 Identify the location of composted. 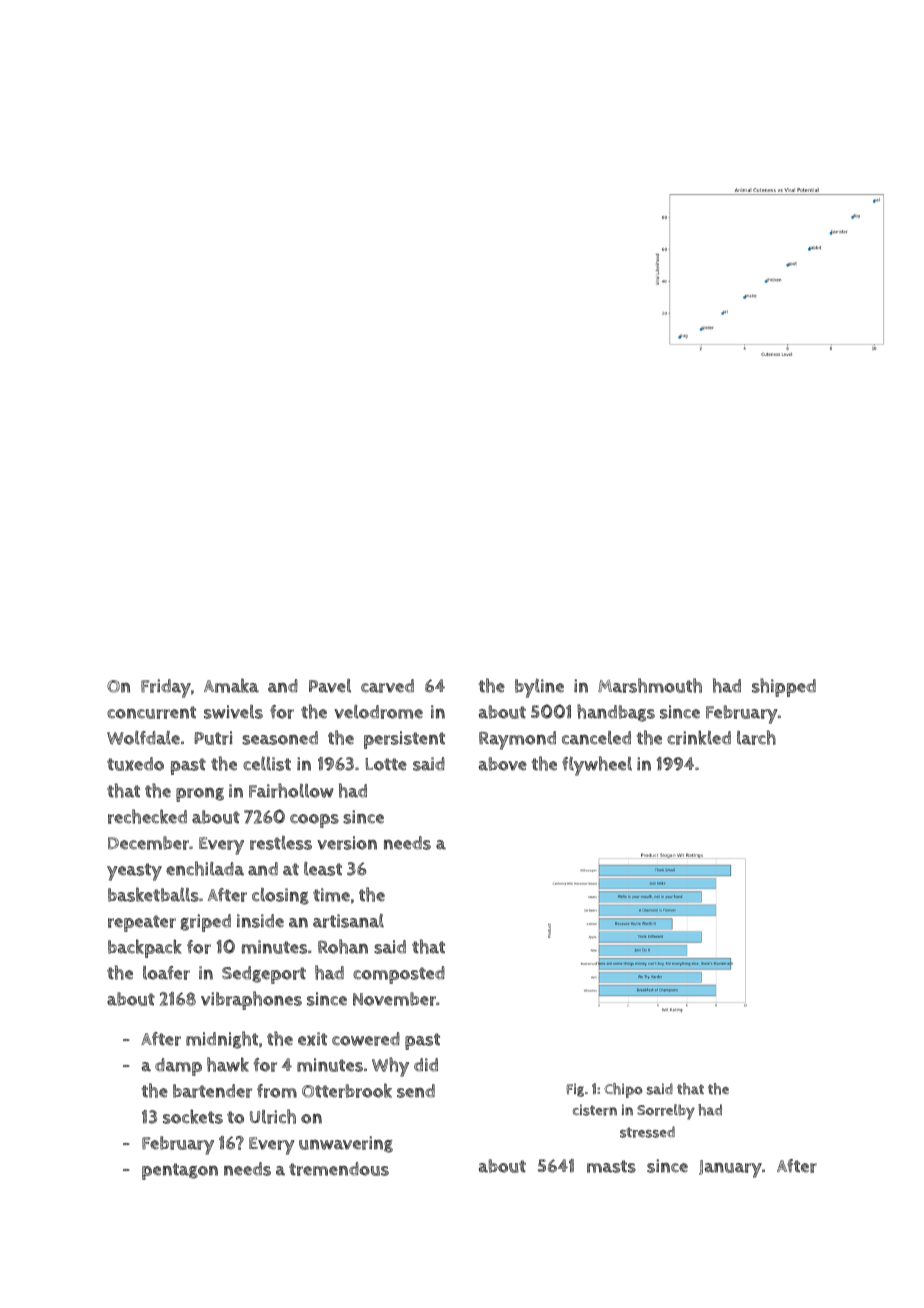
(399, 975).
